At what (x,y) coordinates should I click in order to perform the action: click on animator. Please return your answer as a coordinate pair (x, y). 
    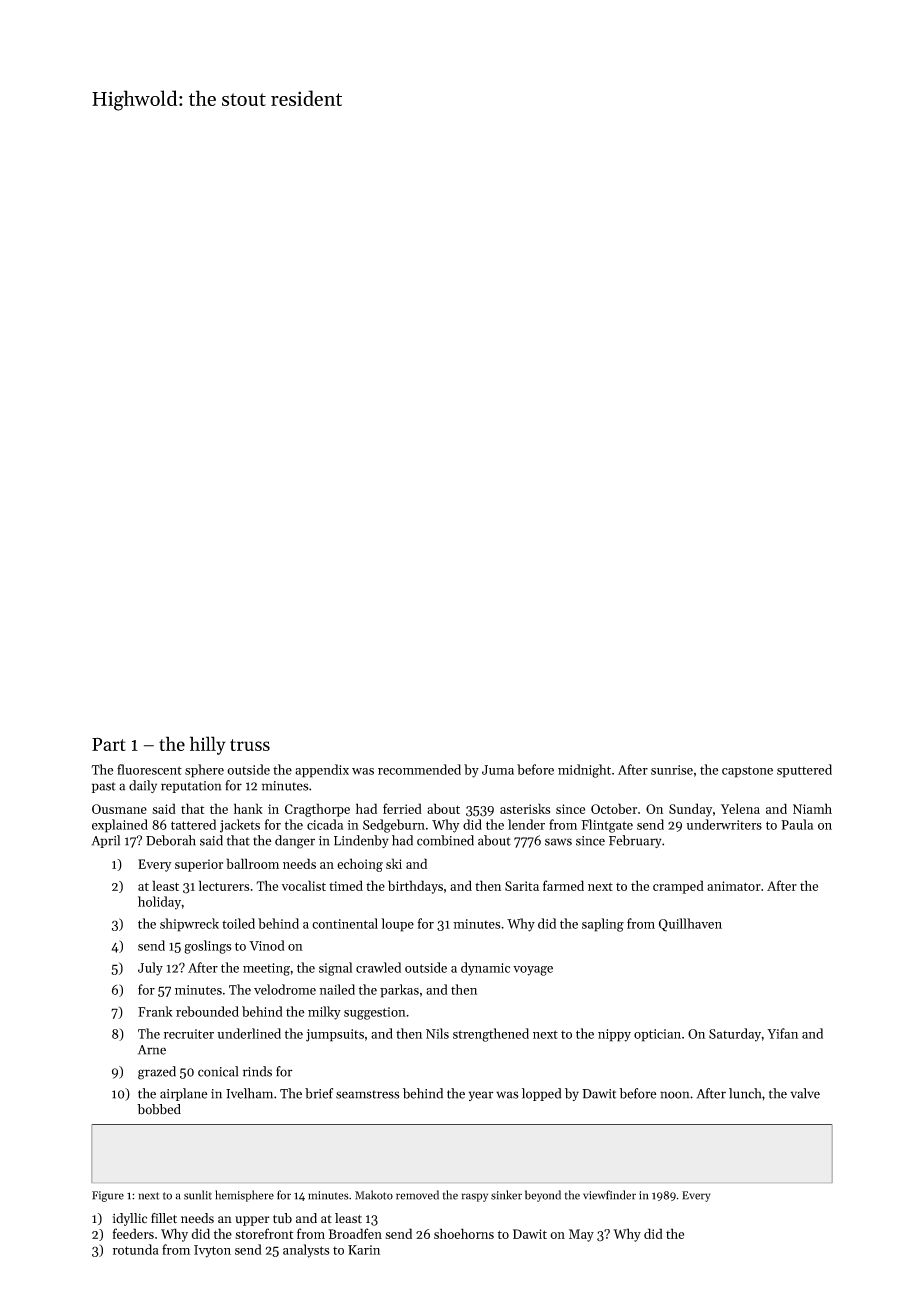
    Looking at the image, I should click on (734, 886).
